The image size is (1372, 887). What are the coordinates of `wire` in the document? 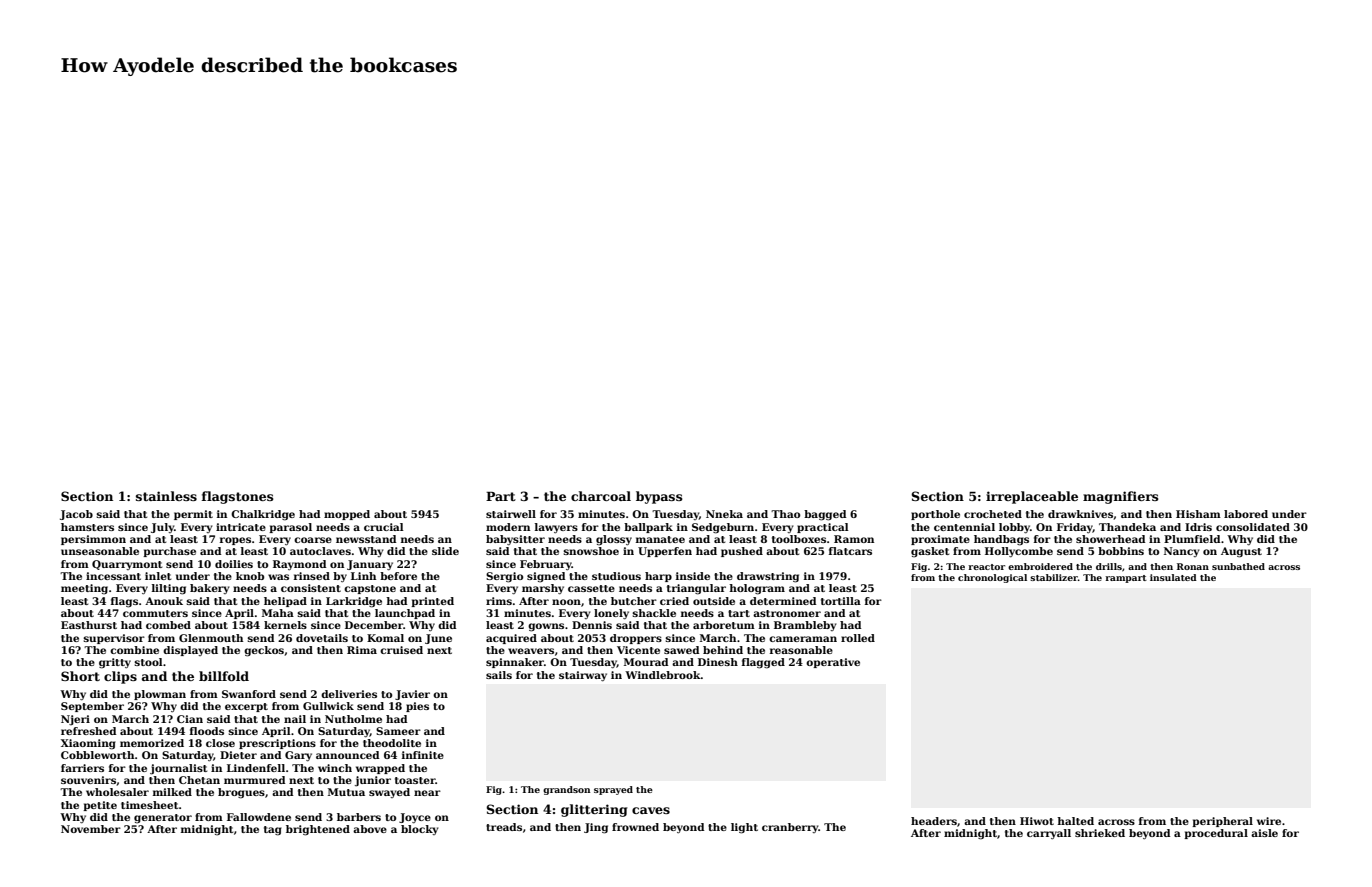 It's located at (1269, 821).
